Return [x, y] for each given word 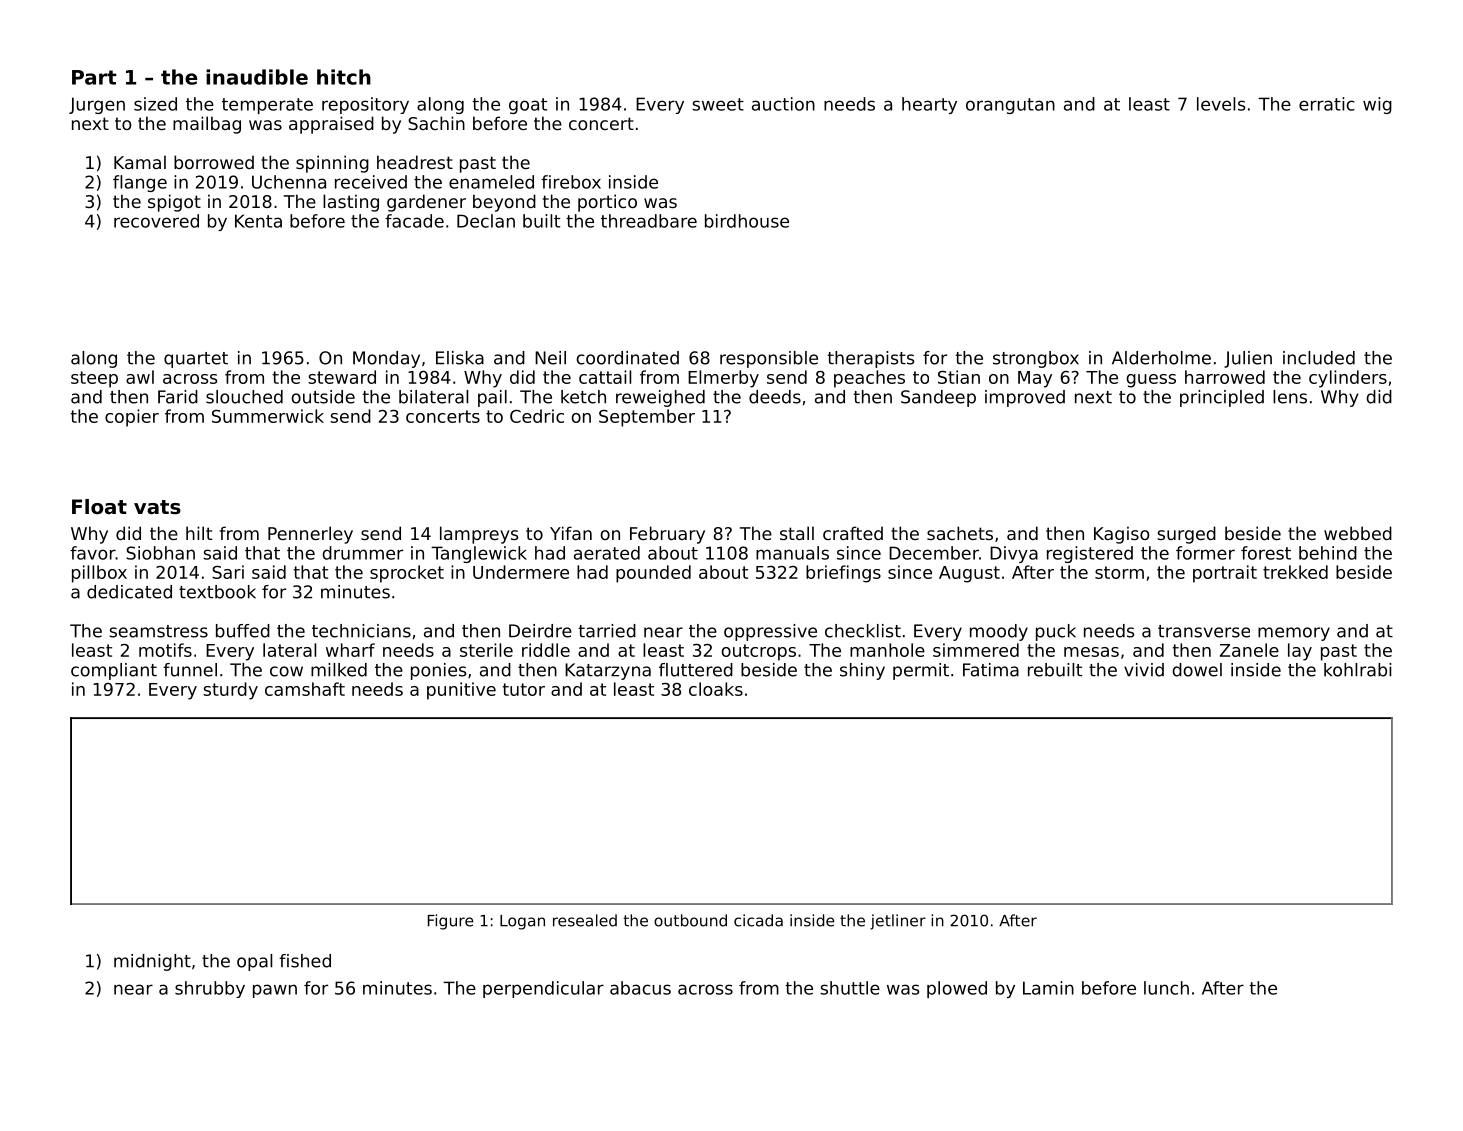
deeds [775, 397]
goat [528, 106]
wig [1377, 105]
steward [342, 377]
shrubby [210, 989]
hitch [344, 77]
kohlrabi [1357, 670]
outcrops [758, 652]
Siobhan [160, 553]
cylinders [1348, 379]
